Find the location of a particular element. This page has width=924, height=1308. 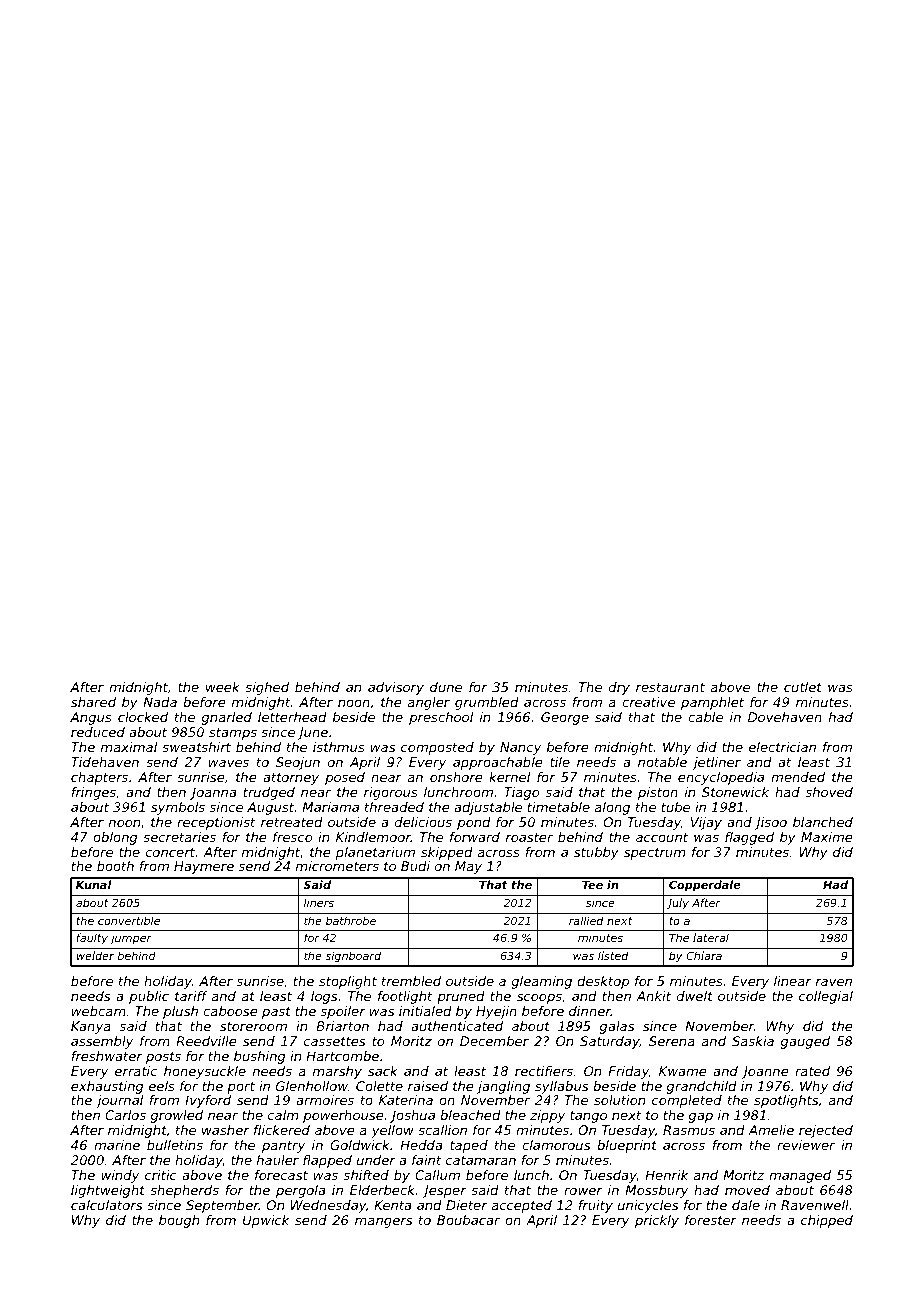

webcam is located at coordinates (99, 1011).
